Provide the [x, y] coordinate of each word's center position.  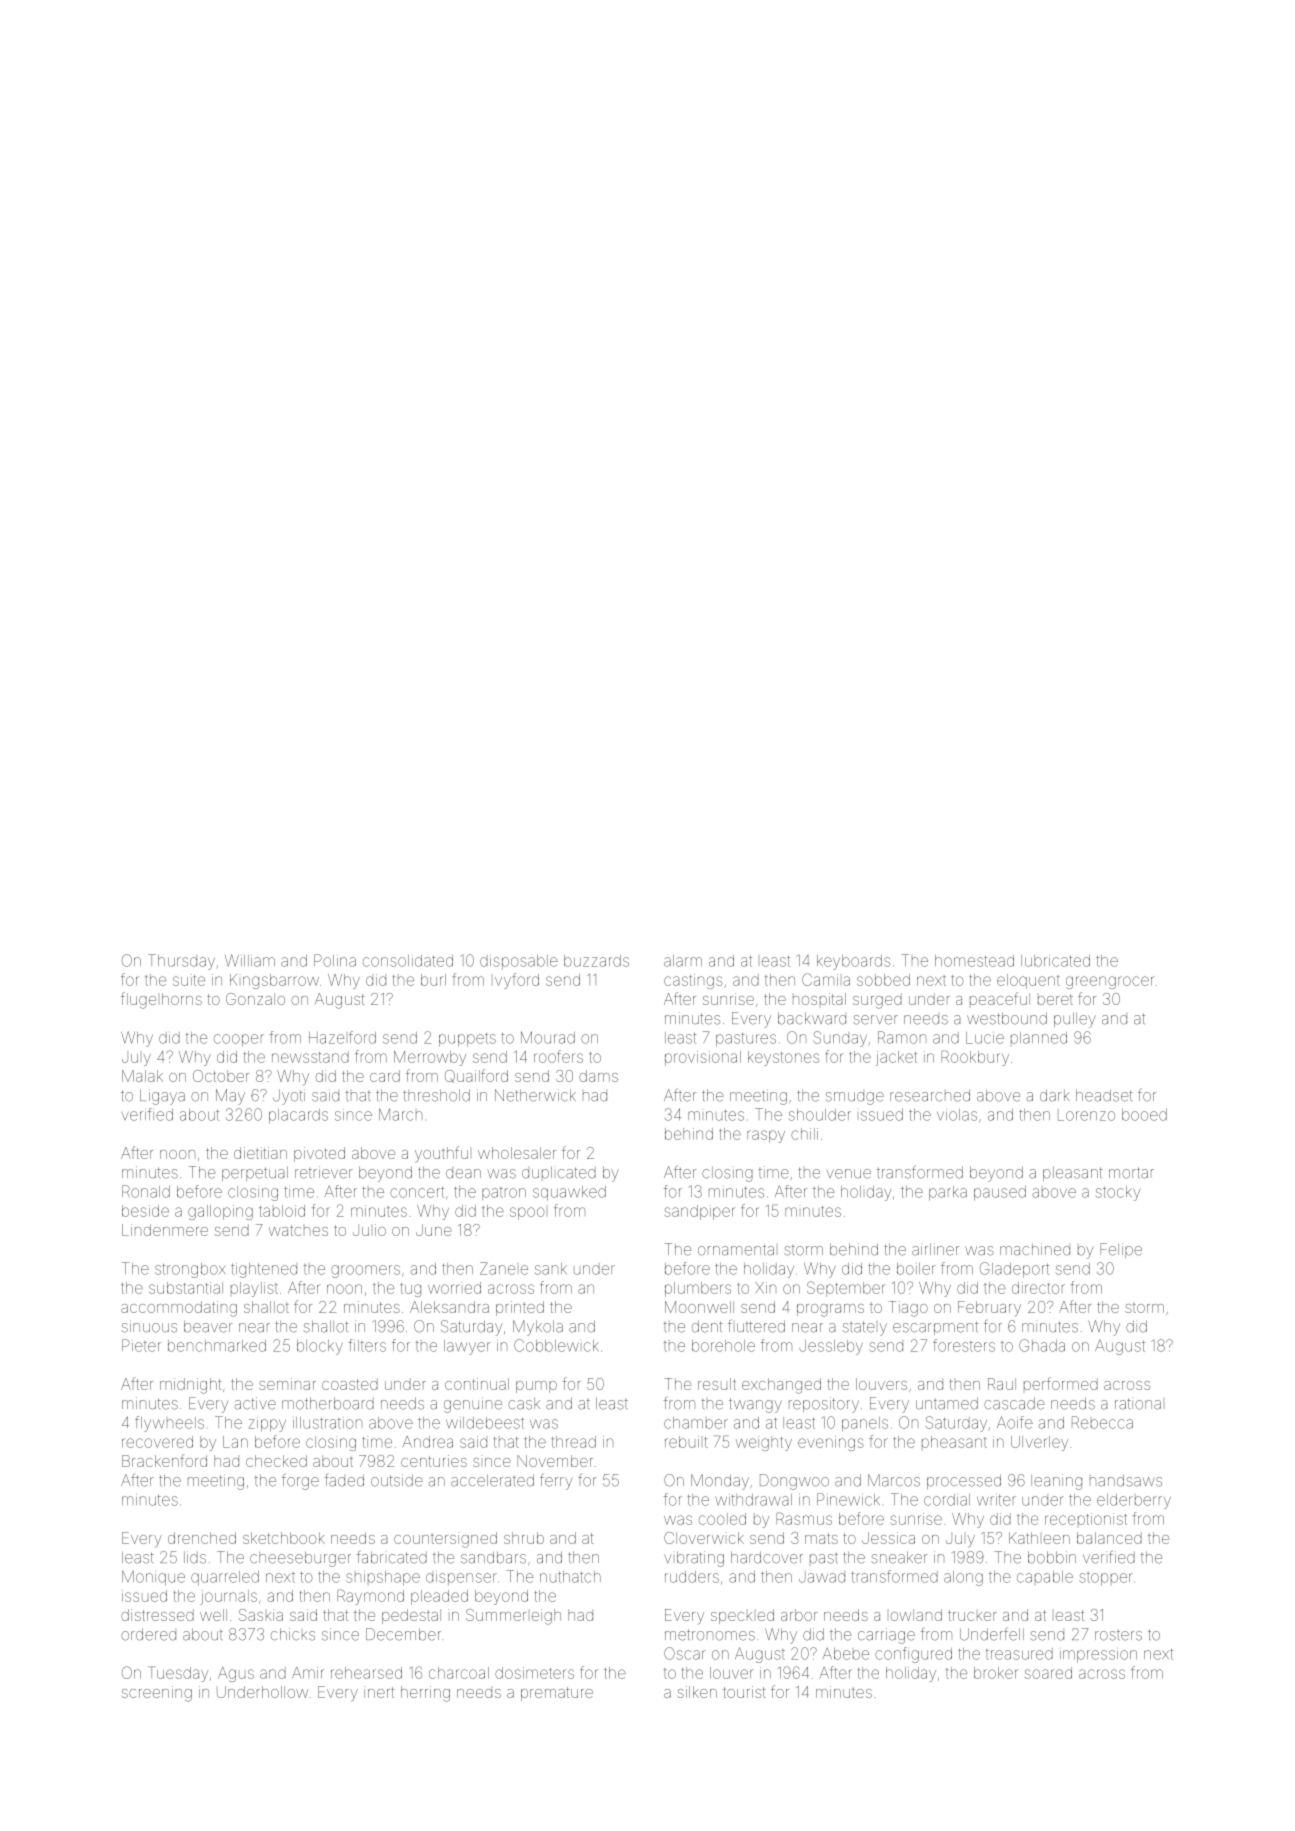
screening [157, 1694]
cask [524, 1404]
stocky [1118, 1193]
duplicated [559, 1172]
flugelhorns [161, 1000]
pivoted [319, 1154]
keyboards [853, 962]
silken [697, 1692]
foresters [964, 1345]
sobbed [883, 980]
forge [300, 1481]
